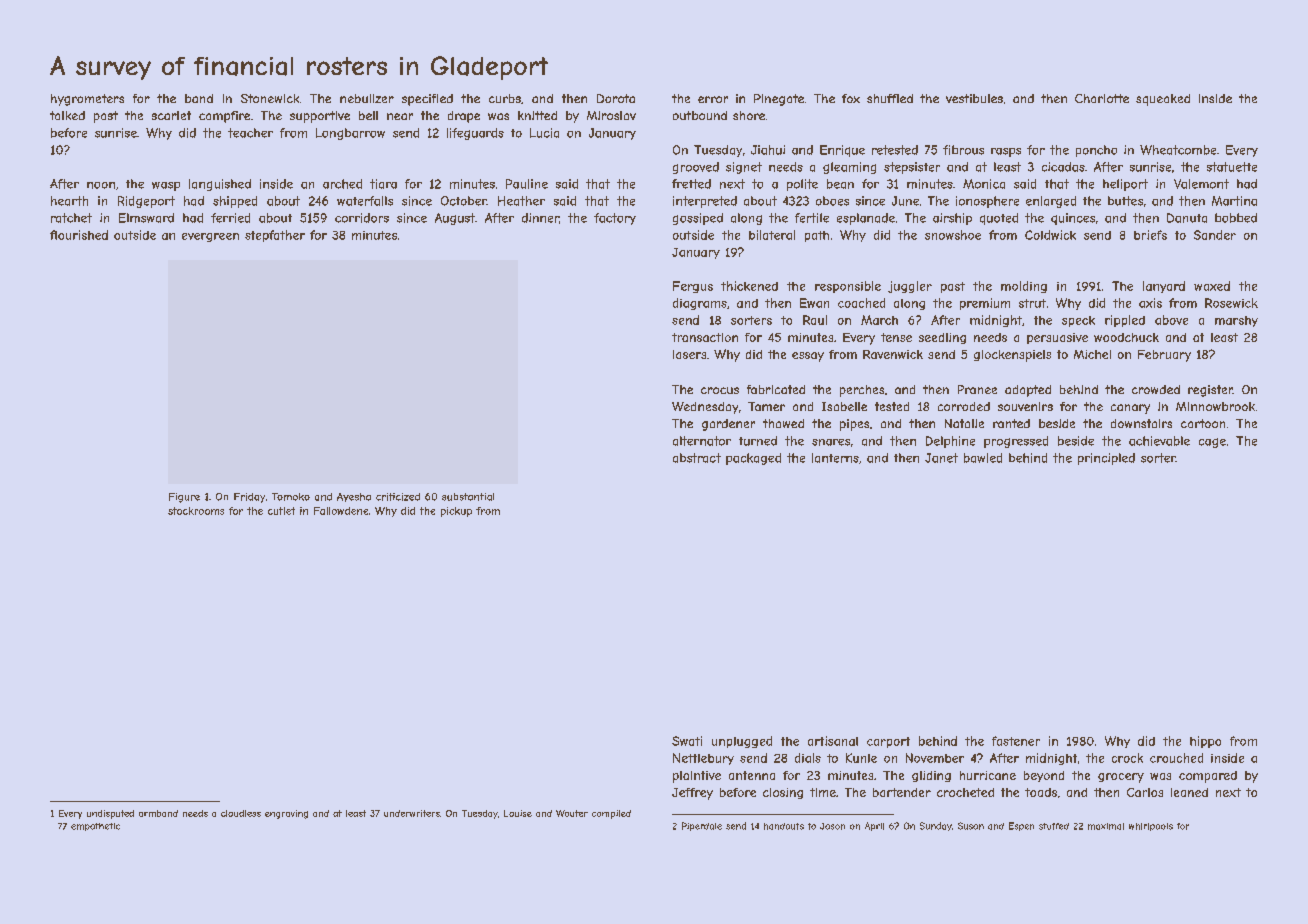 The width and height of the page is (1308, 924). Describe the element at coordinates (1163, 100) in the page. I see `squeaked` at that location.
